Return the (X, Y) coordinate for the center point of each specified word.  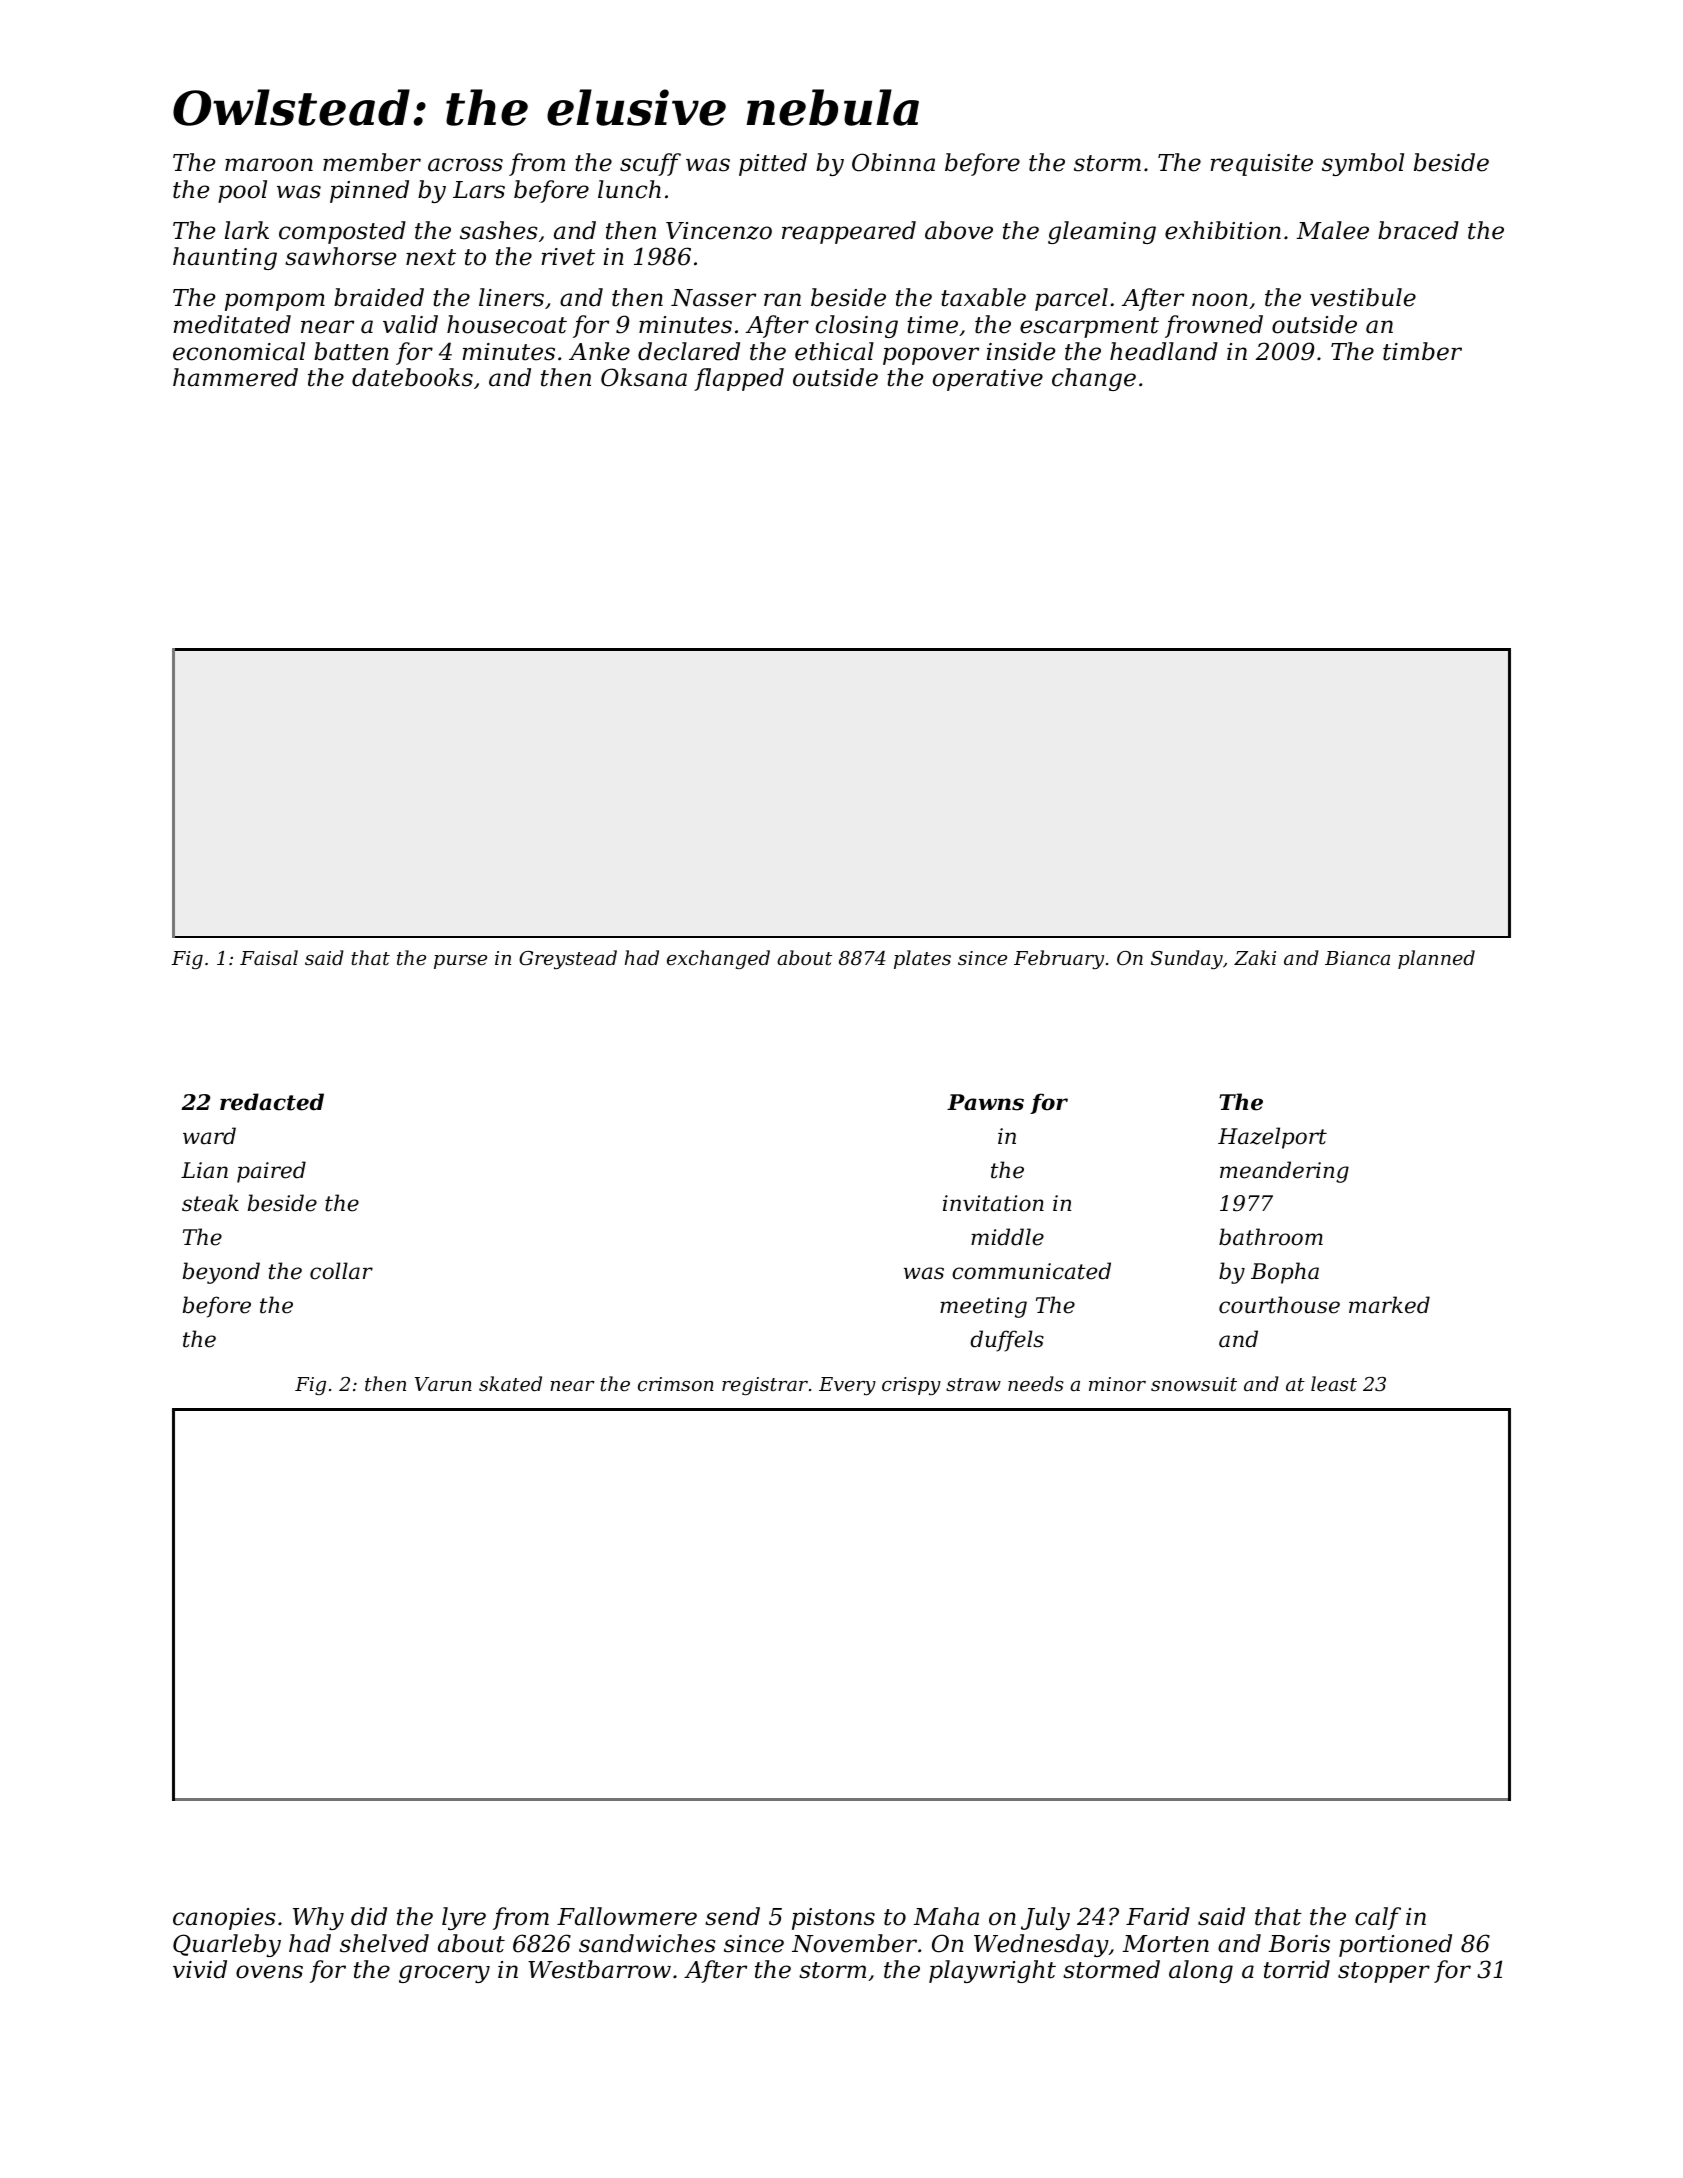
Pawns (985, 1102)
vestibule (1363, 297)
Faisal (269, 957)
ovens (269, 1972)
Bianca (1357, 958)
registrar (765, 1386)
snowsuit (1194, 1384)
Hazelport (1272, 1138)
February (1059, 959)
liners (511, 297)
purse (460, 962)
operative (988, 380)
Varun (443, 1384)
